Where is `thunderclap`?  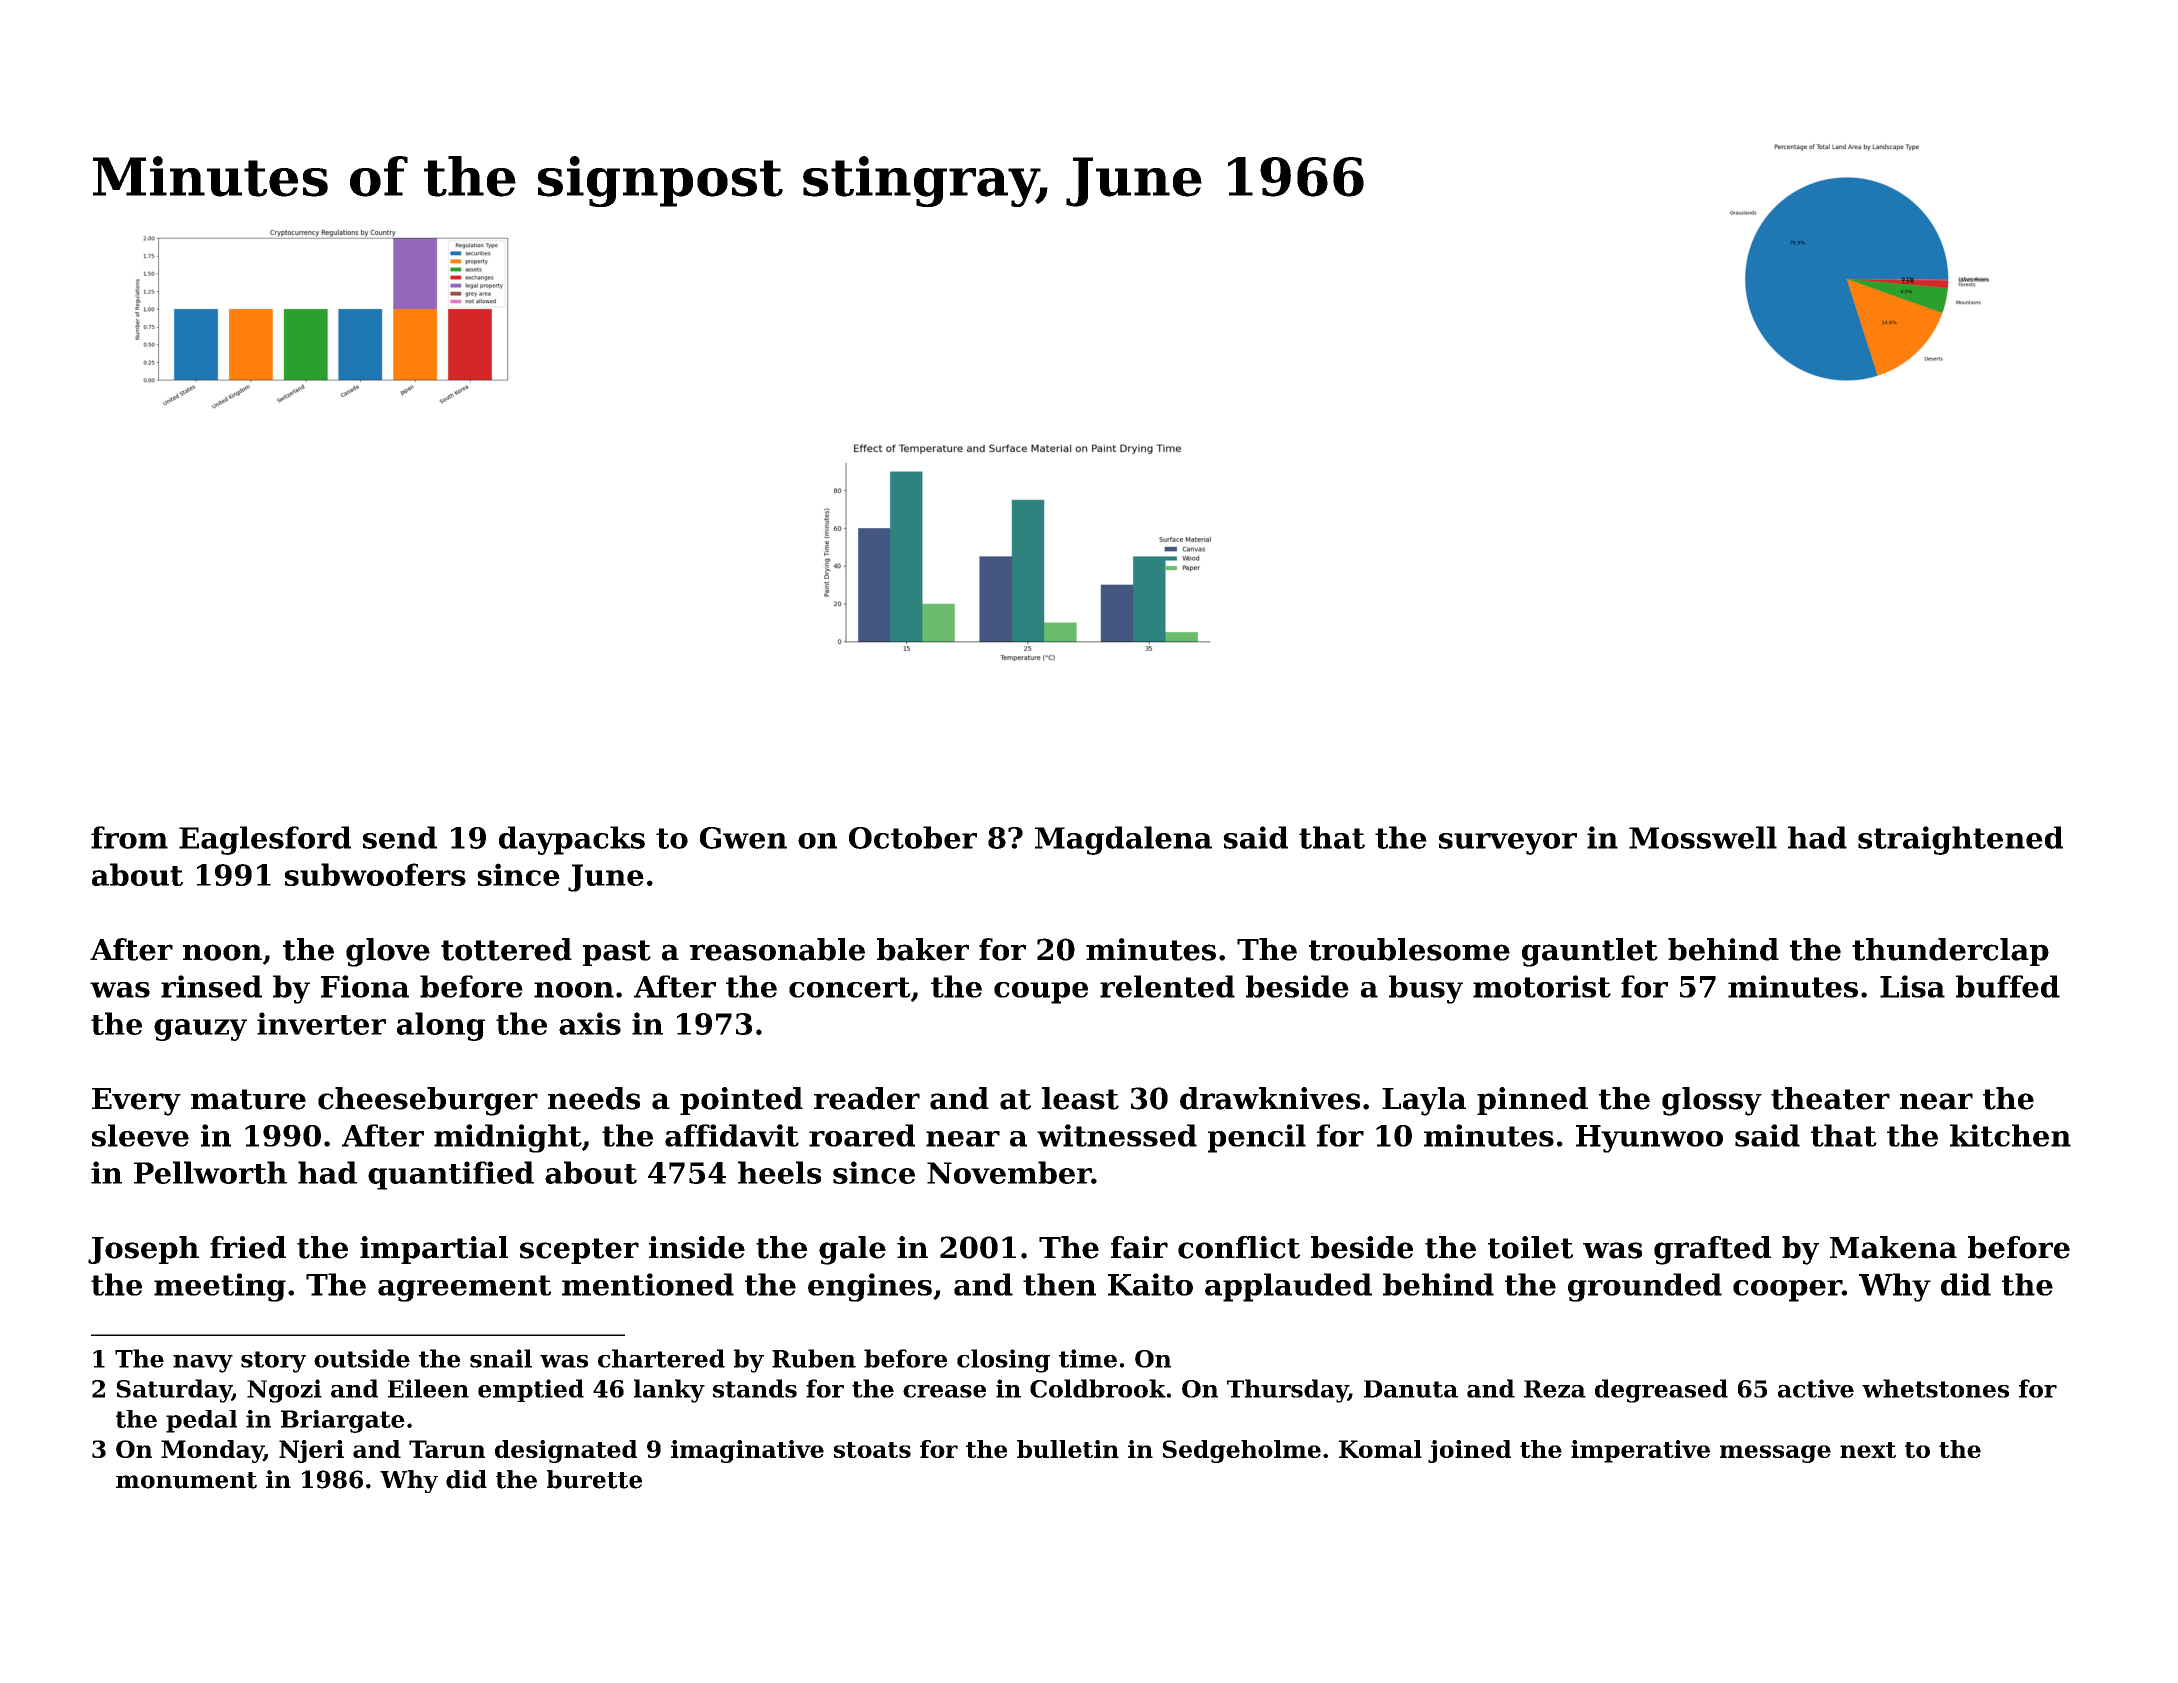
thunderclap is located at coordinates (1950, 952).
